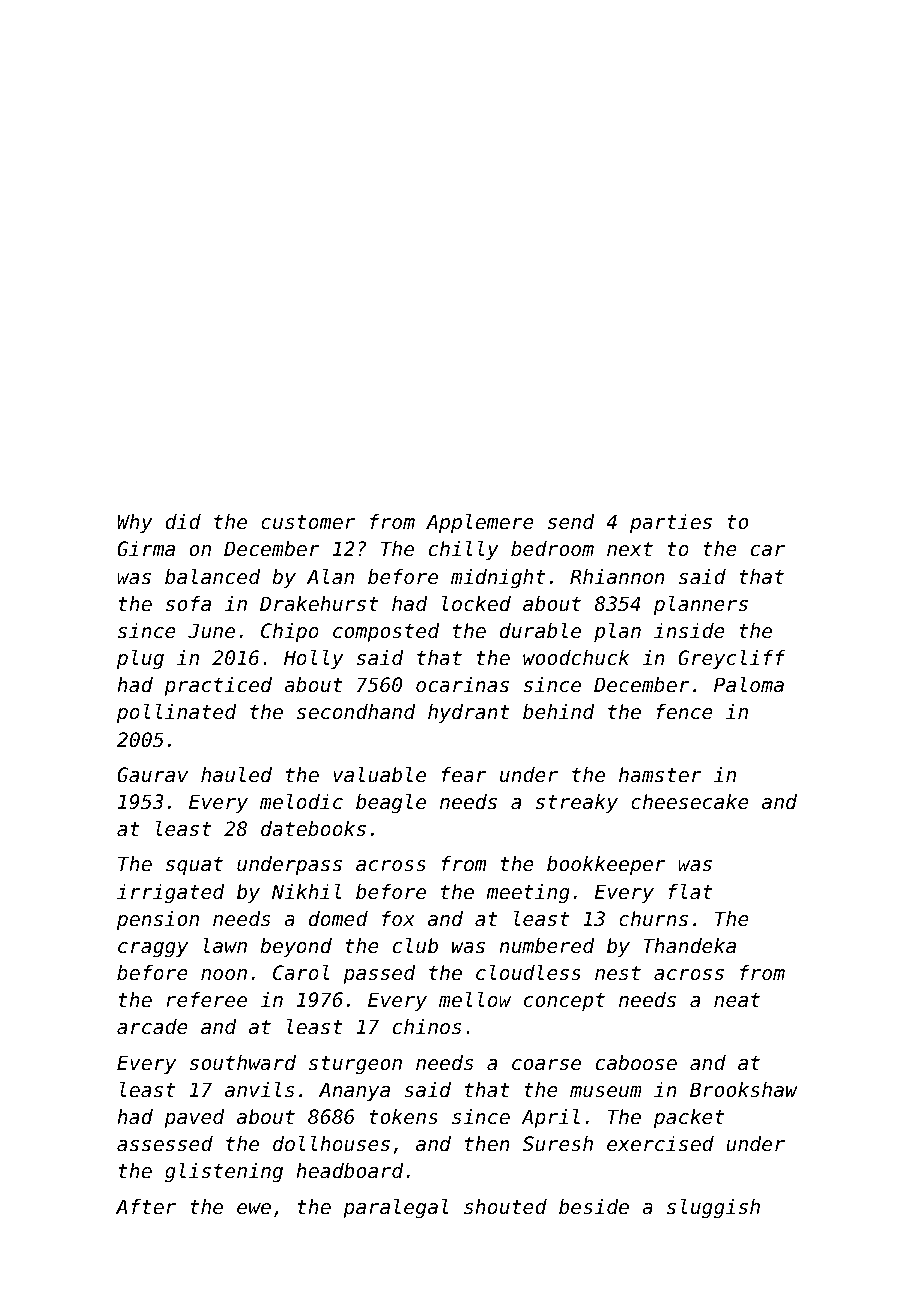 This screenshot has height=1311, width=924. Describe the element at coordinates (462, 685) in the screenshot. I see `ocarinas` at that location.
